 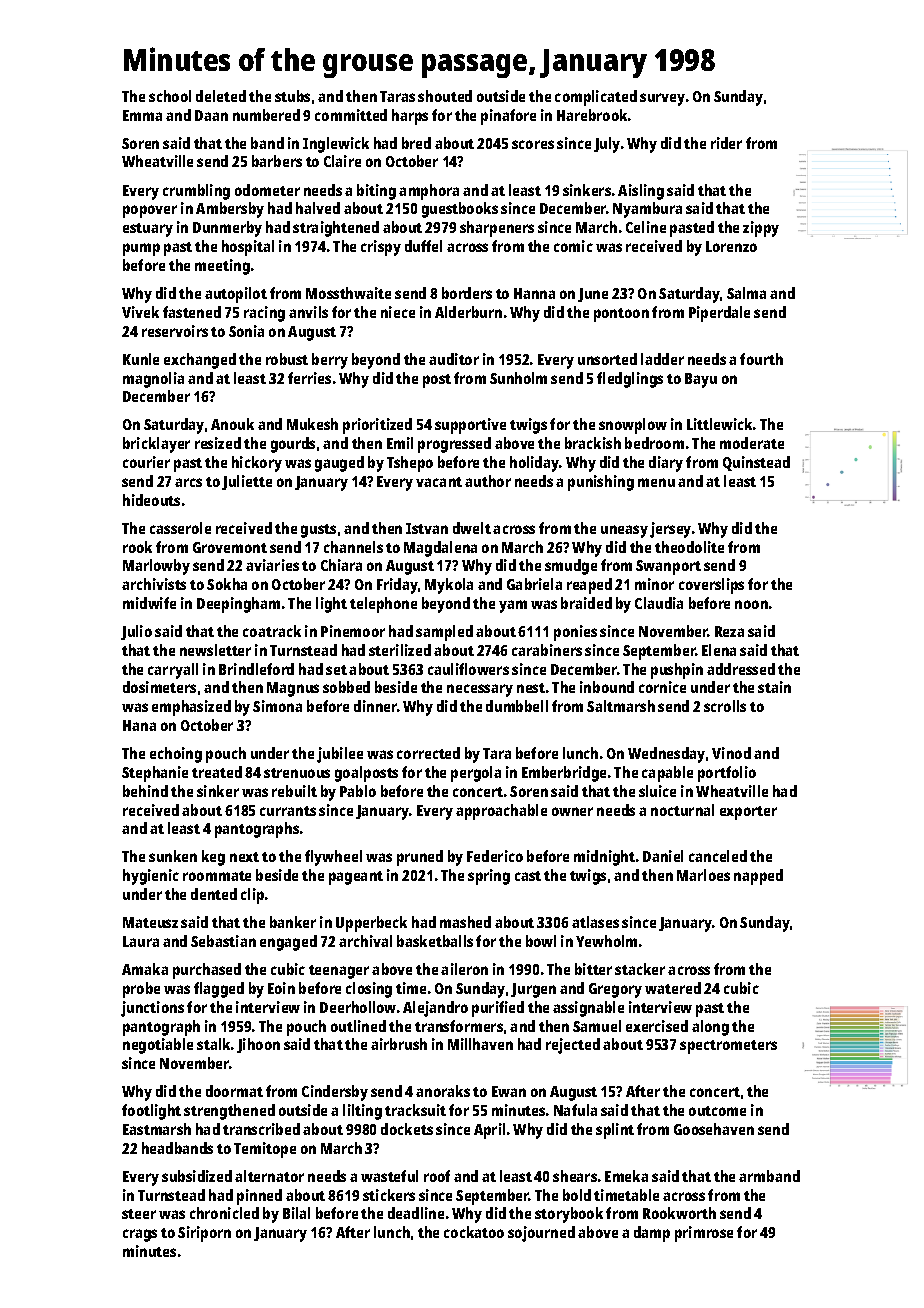 What do you see at coordinates (596, 98) in the screenshot?
I see `complicated` at bounding box center [596, 98].
